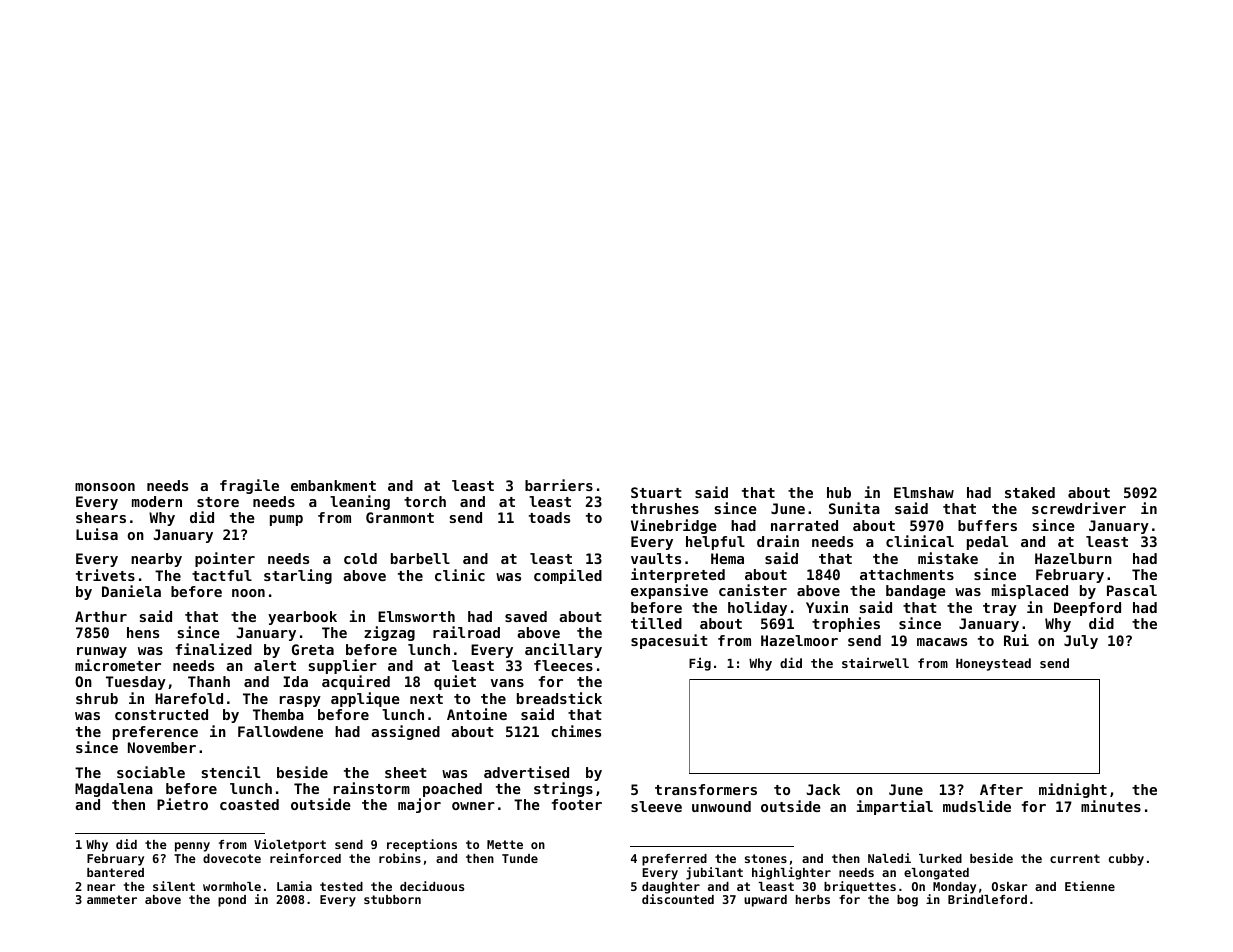 Image resolution: width=1233 pixels, height=952 pixels. Describe the element at coordinates (1090, 886) in the page. I see `Etienne` at that location.
